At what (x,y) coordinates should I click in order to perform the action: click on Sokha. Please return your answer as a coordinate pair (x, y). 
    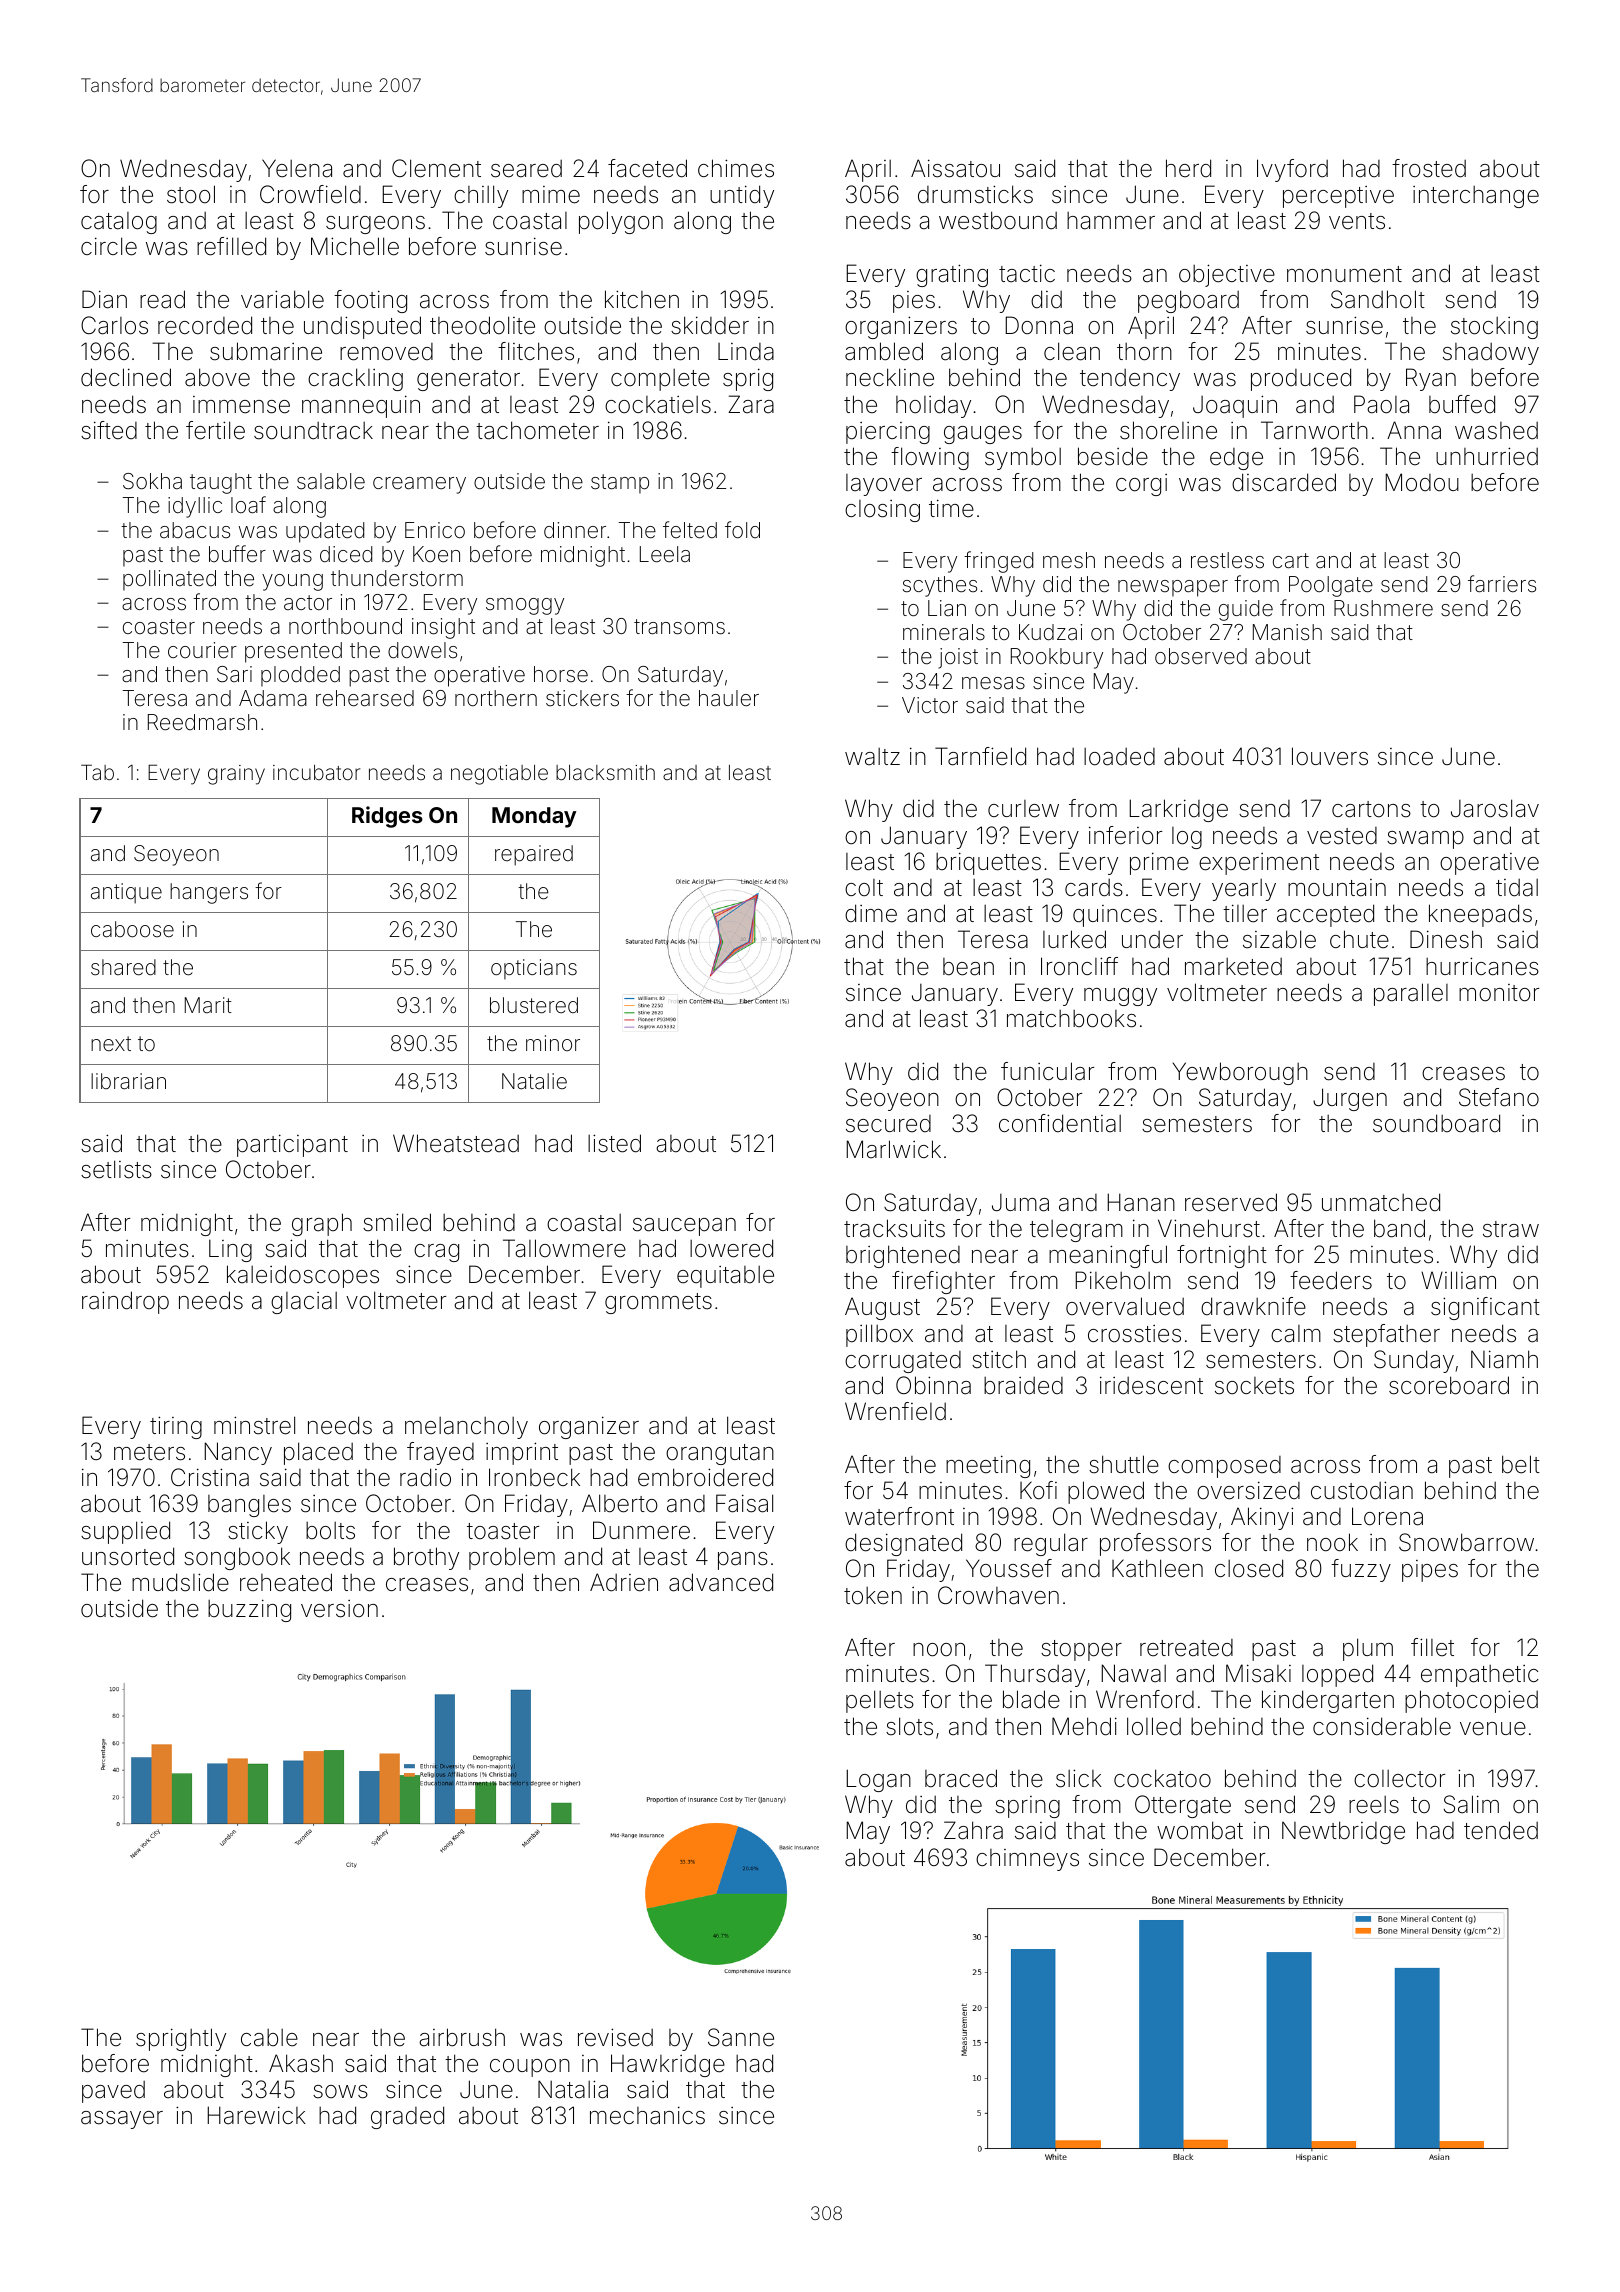
    Looking at the image, I should click on (152, 481).
